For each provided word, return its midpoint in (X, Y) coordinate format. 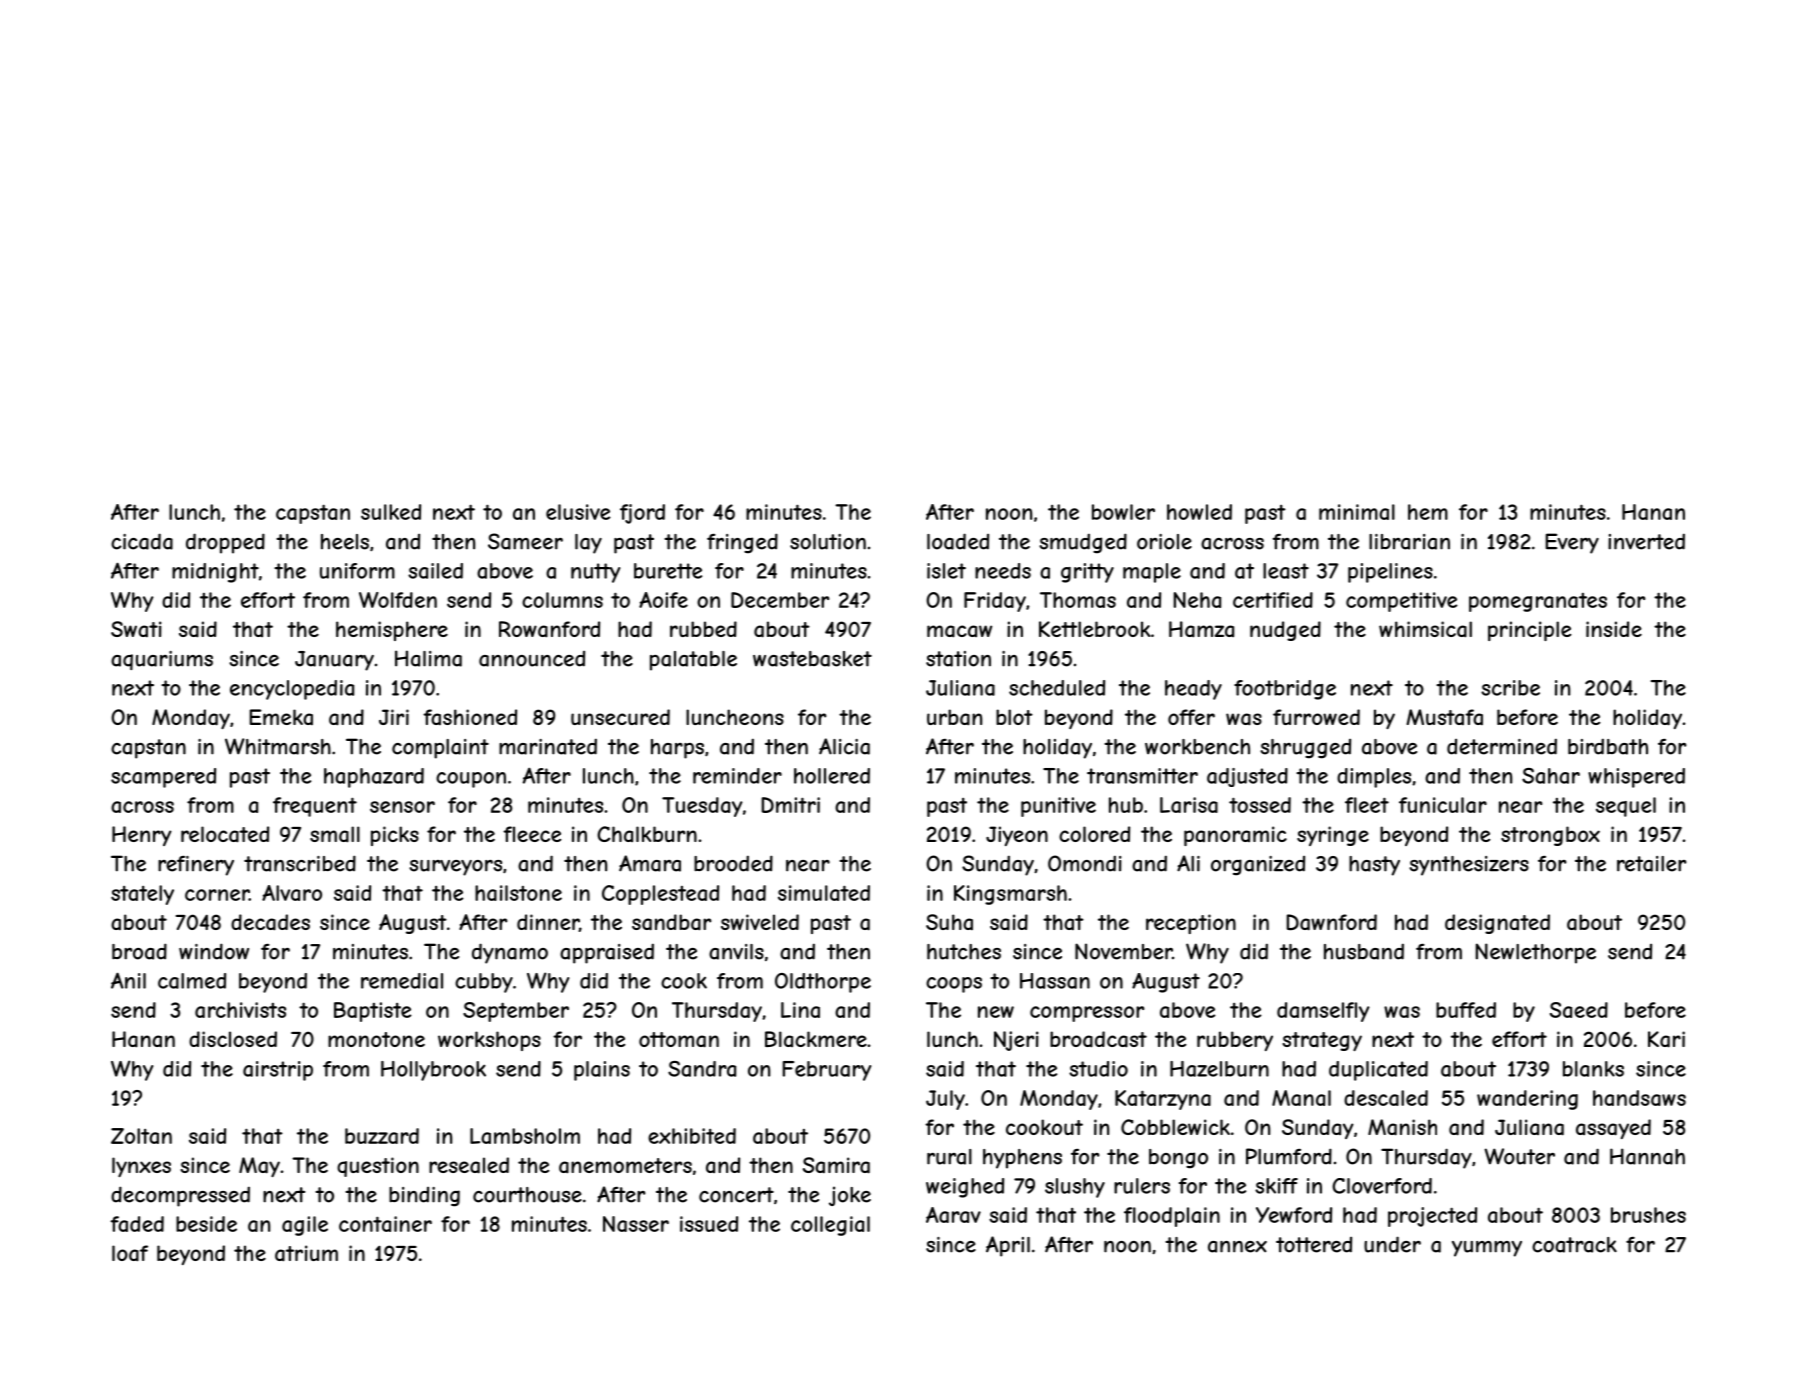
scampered (163, 778)
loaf (130, 1253)
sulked (391, 512)
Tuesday (702, 807)
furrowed (1316, 717)
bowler (1123, 512)
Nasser (636, 1224)
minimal (1357, 512)
